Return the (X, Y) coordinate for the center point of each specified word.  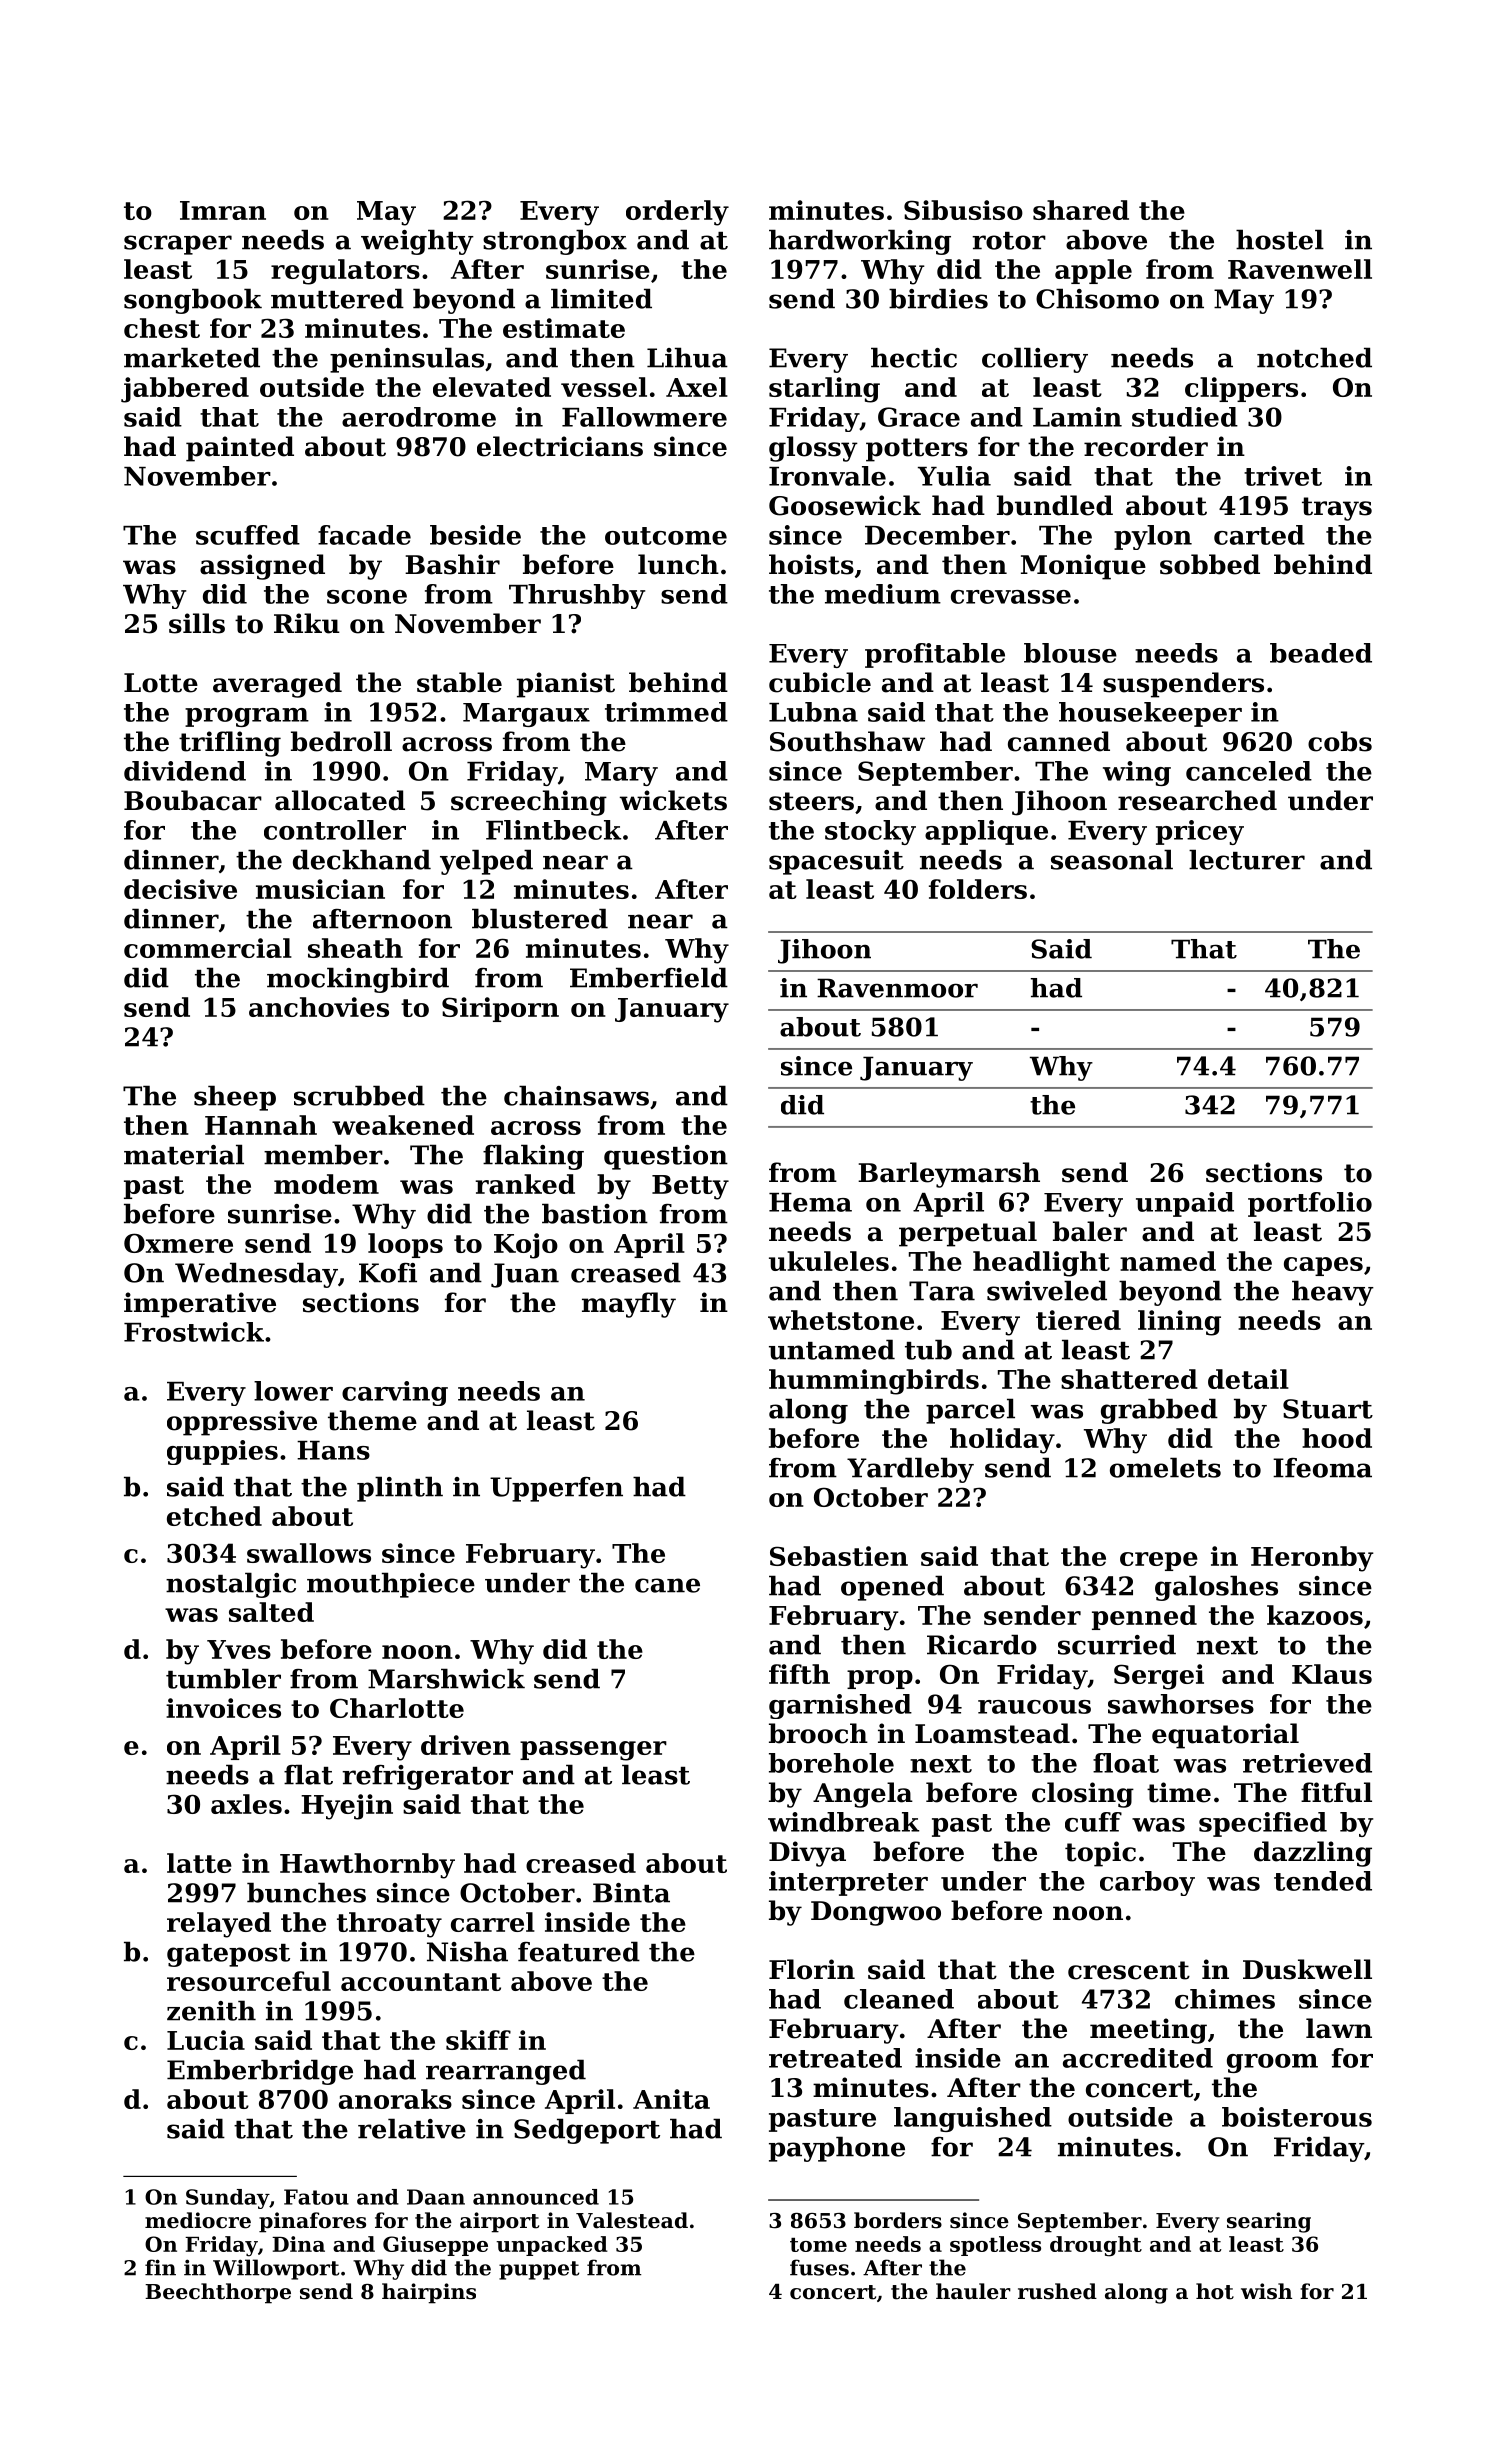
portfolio (1310, 1204)
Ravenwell (1300, 269)
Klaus (1332, 1674)
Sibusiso (963, 210)
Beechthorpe (218, 2293)
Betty (690, 1187)
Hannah (261, 1125)
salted (271, 1612)
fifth (799, 1674)
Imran (223, 210)
